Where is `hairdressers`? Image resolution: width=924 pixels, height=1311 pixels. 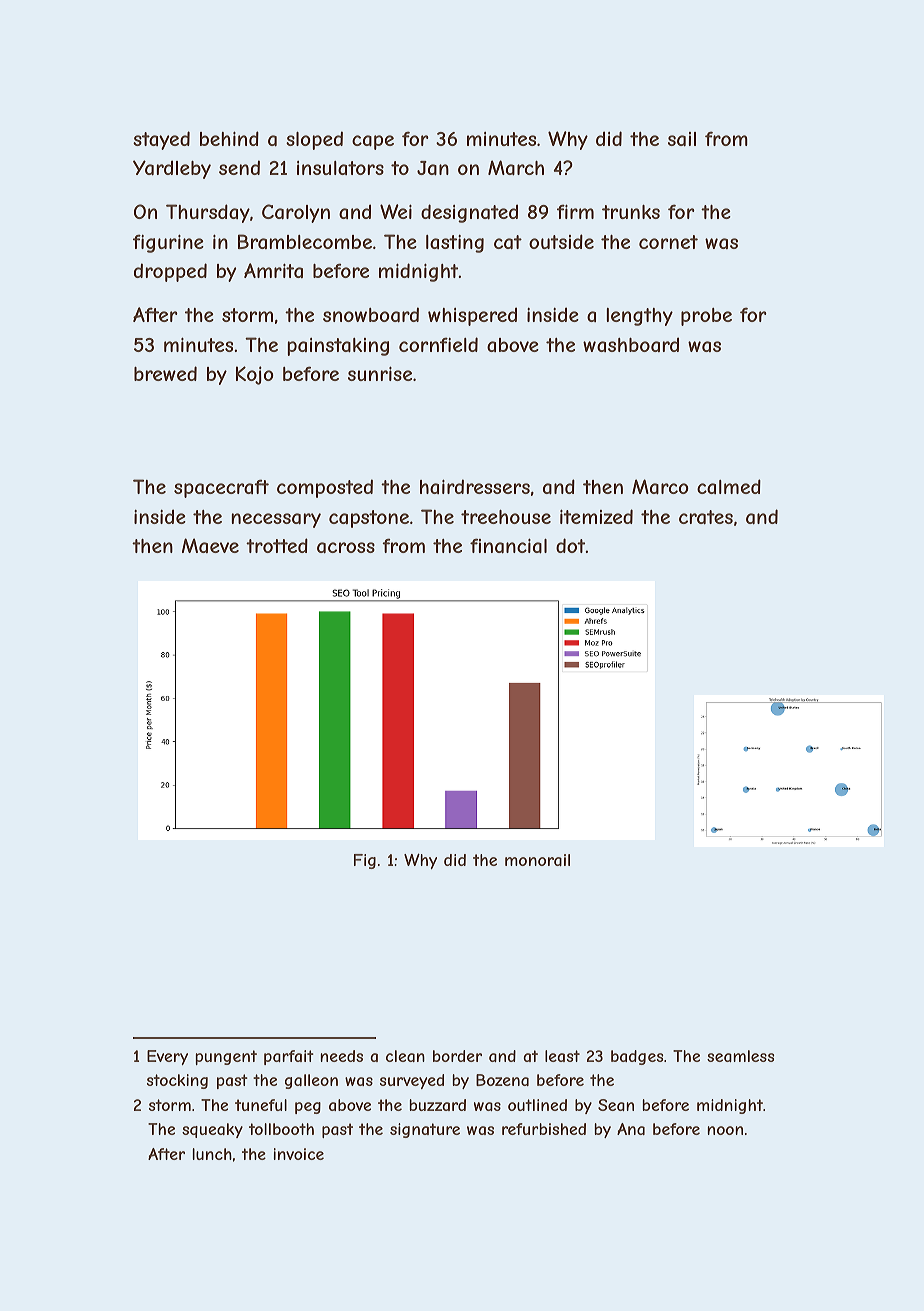
hairdressers is located at coordinates (475, 486).
